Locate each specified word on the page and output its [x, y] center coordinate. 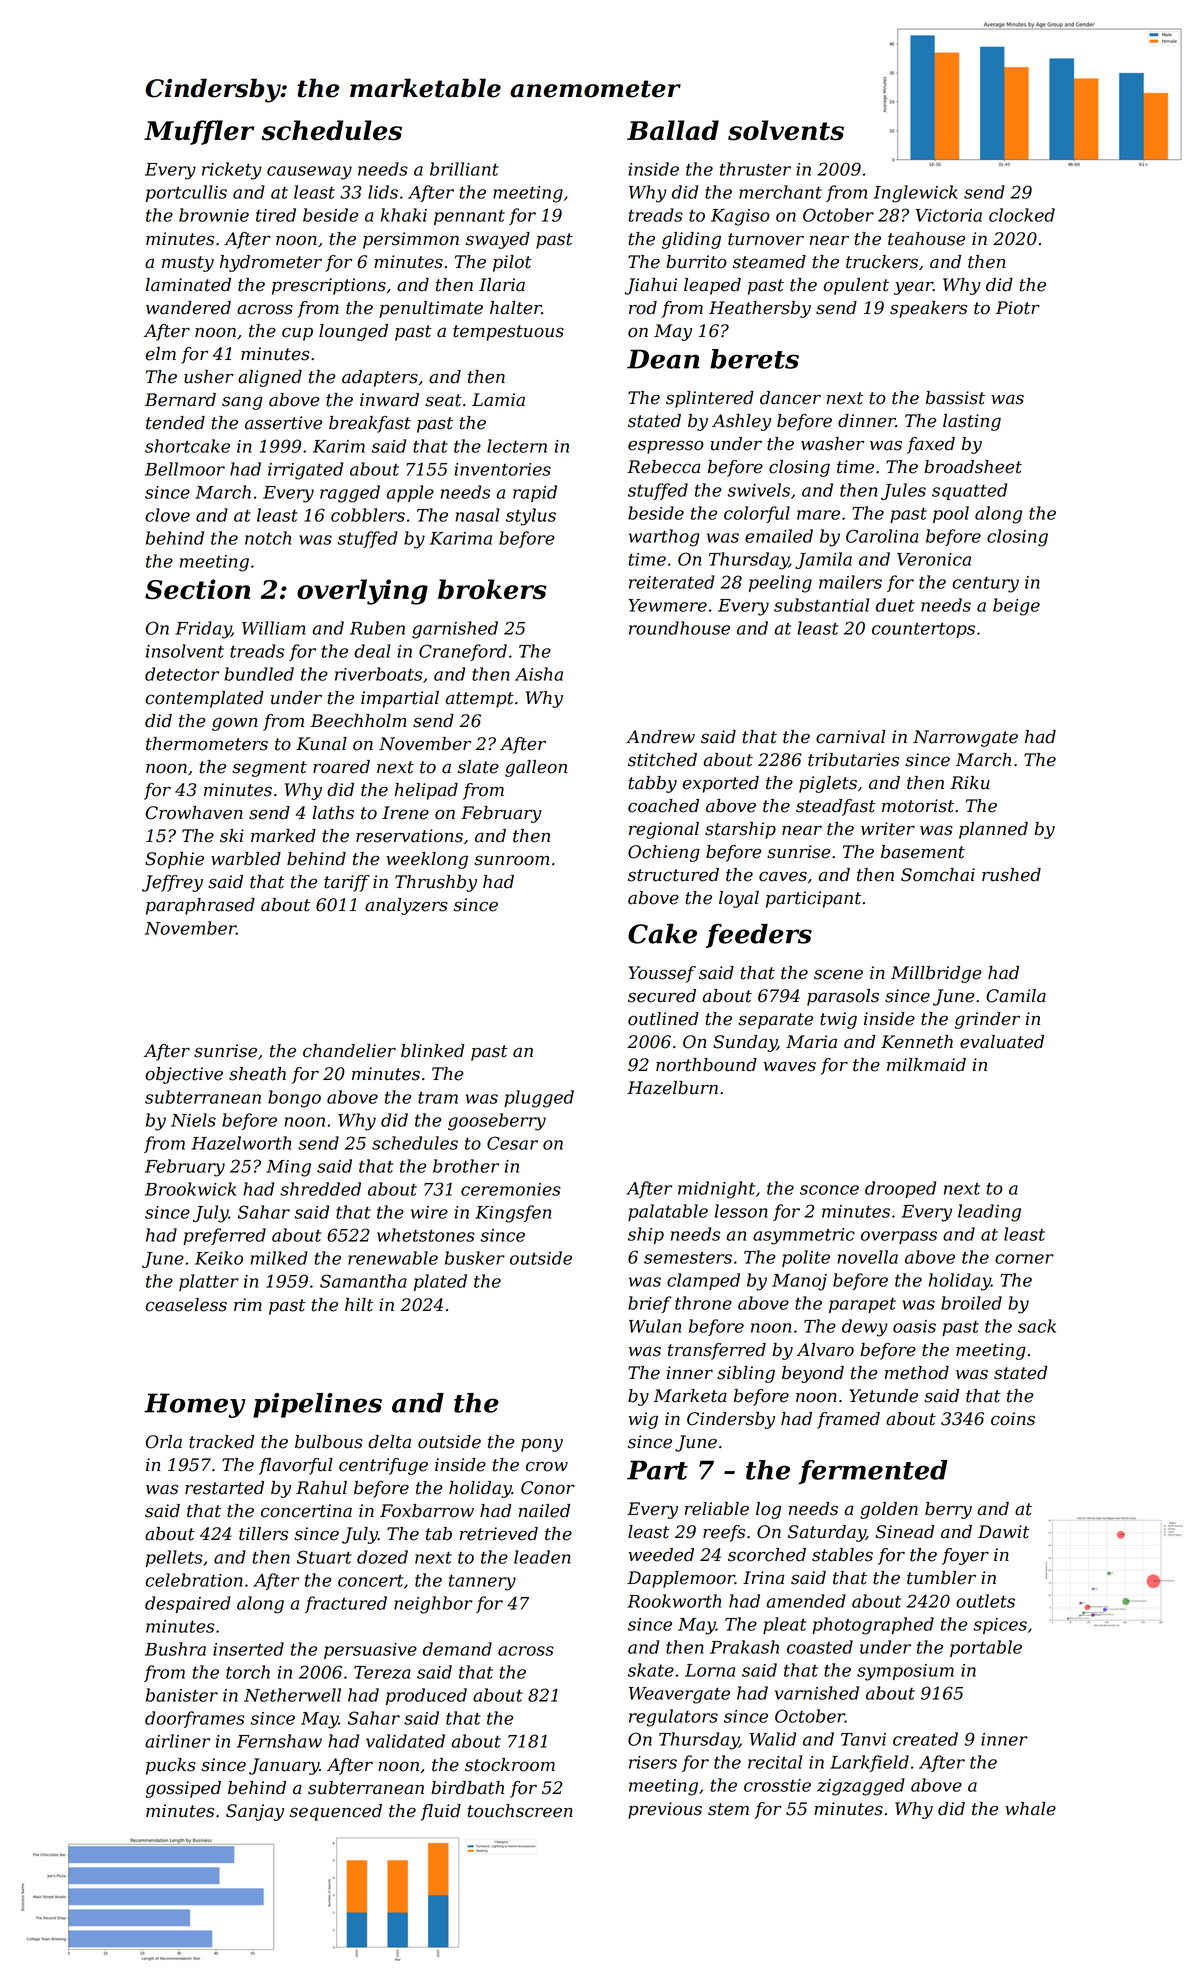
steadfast [835, 807]
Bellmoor [185, 469]
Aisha [539, 674]
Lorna [710, 1670]
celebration [194, 1580]
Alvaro [825, 1350]
